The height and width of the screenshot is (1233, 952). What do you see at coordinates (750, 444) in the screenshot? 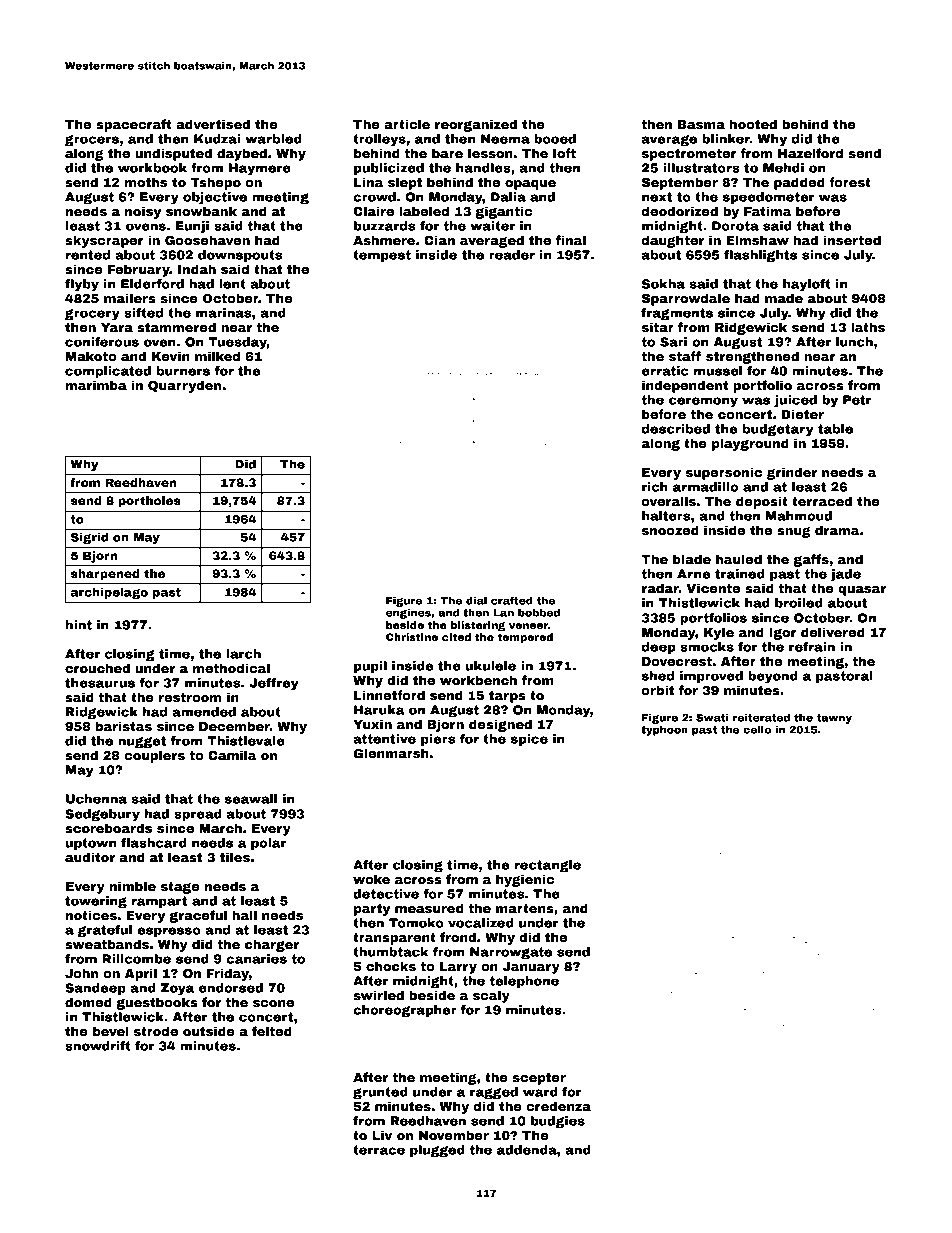
I see `playground` at bounding box center [750, 444].
